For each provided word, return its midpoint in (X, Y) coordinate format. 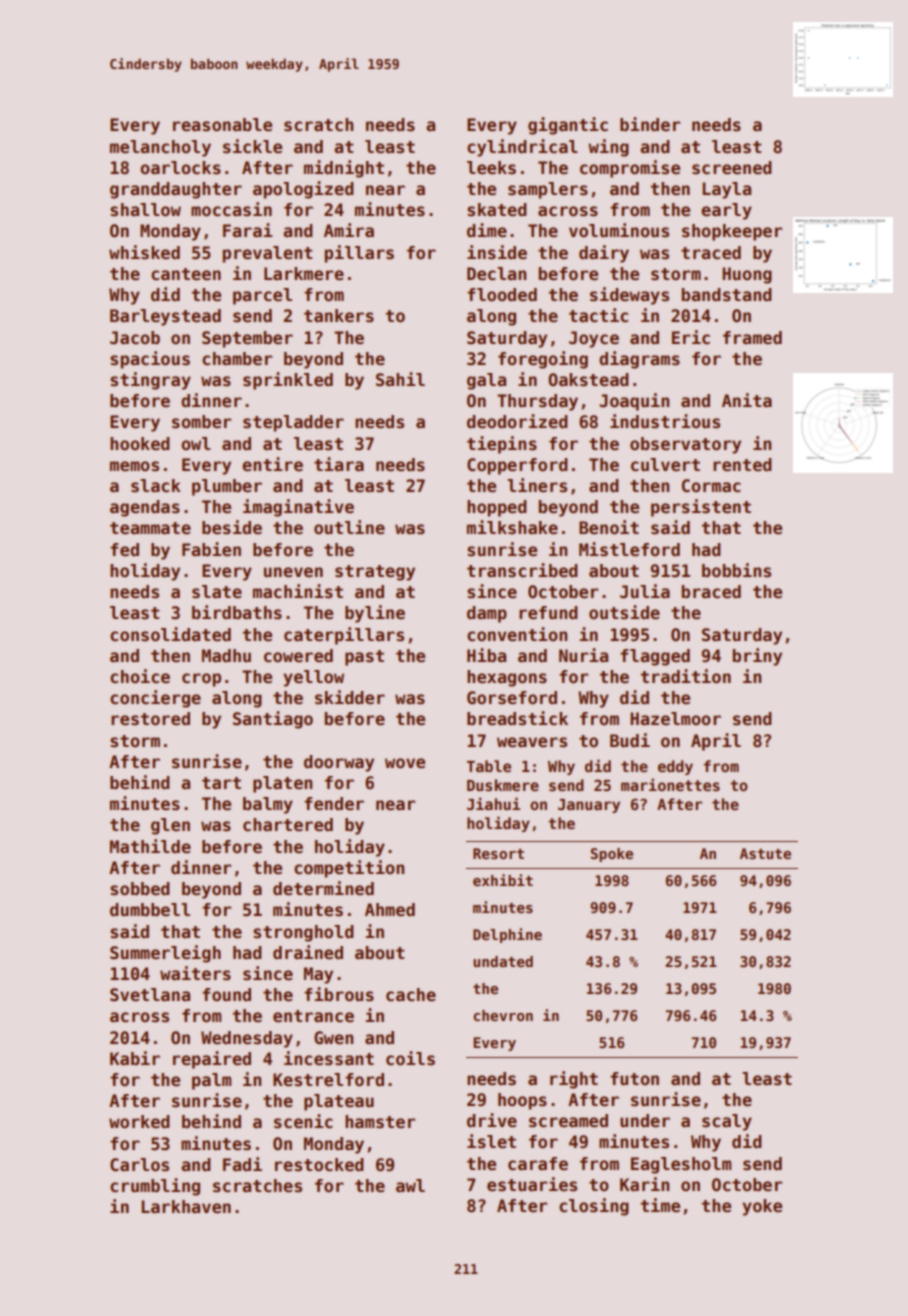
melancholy (160, 148)
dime (487, 230)
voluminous (619, 230)
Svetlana (150, 995)
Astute (765, 853)
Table (489, 766)
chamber (237, 359)
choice (140, 676)
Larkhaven (186, 1207)
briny (757, 657)
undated (503, 961)
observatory (685, 445)
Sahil (400, 379)
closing (594, 1207)
